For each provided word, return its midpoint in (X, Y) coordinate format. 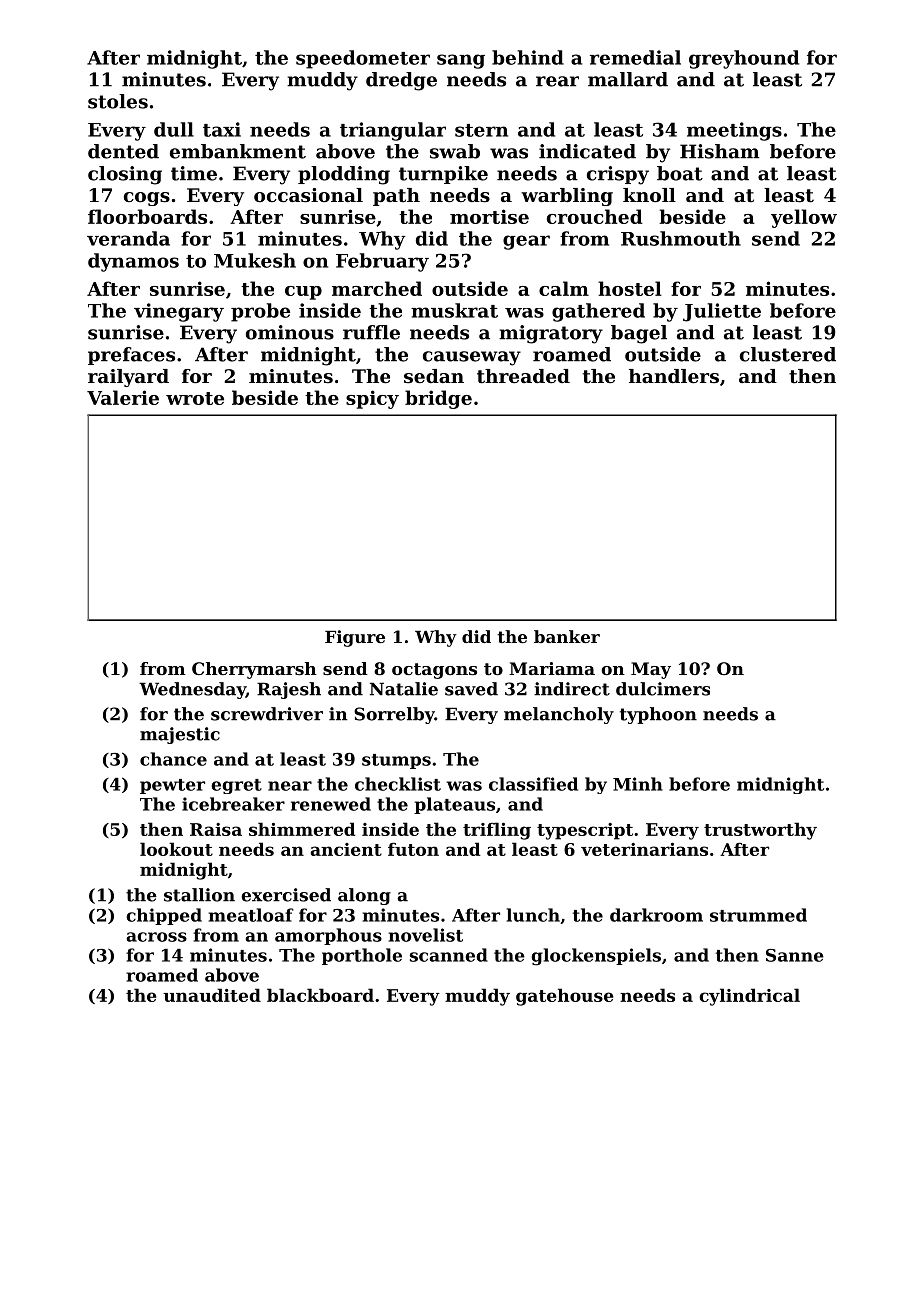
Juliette (722, 312)
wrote (195, 398)
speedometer (363, 59)
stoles (118, 101)
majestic (180, 735)
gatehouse (564, 997)
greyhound (744, 59)
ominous (290, 332)
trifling (497, 831)
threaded (523, 376)
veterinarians (644, 849)
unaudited (212, 995)
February (382, 262)
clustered (788, 354)
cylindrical (749, 997)
